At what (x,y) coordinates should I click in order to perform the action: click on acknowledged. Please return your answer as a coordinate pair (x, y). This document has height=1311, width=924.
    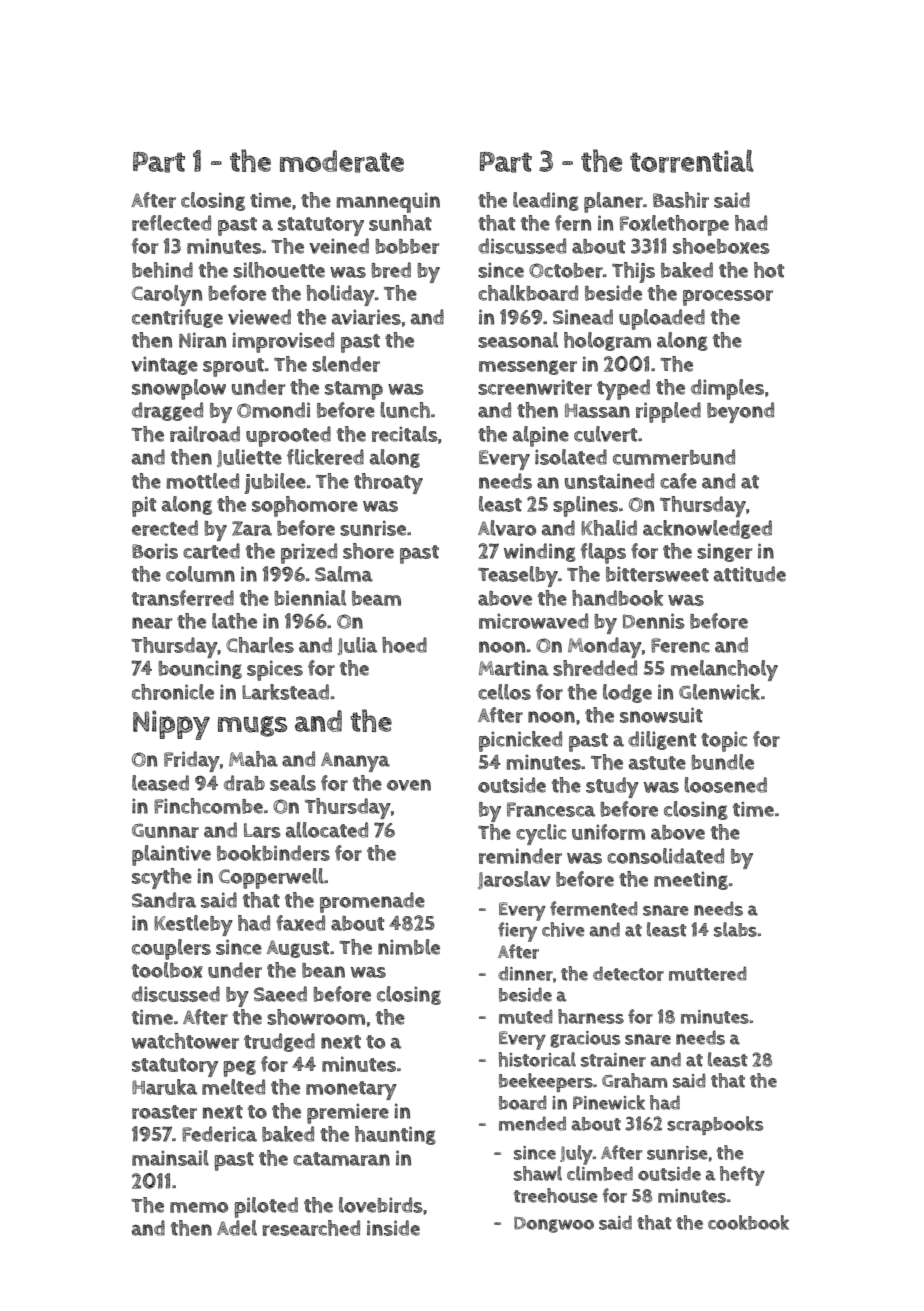
    Looking at the image, I should click on (707, 529).
